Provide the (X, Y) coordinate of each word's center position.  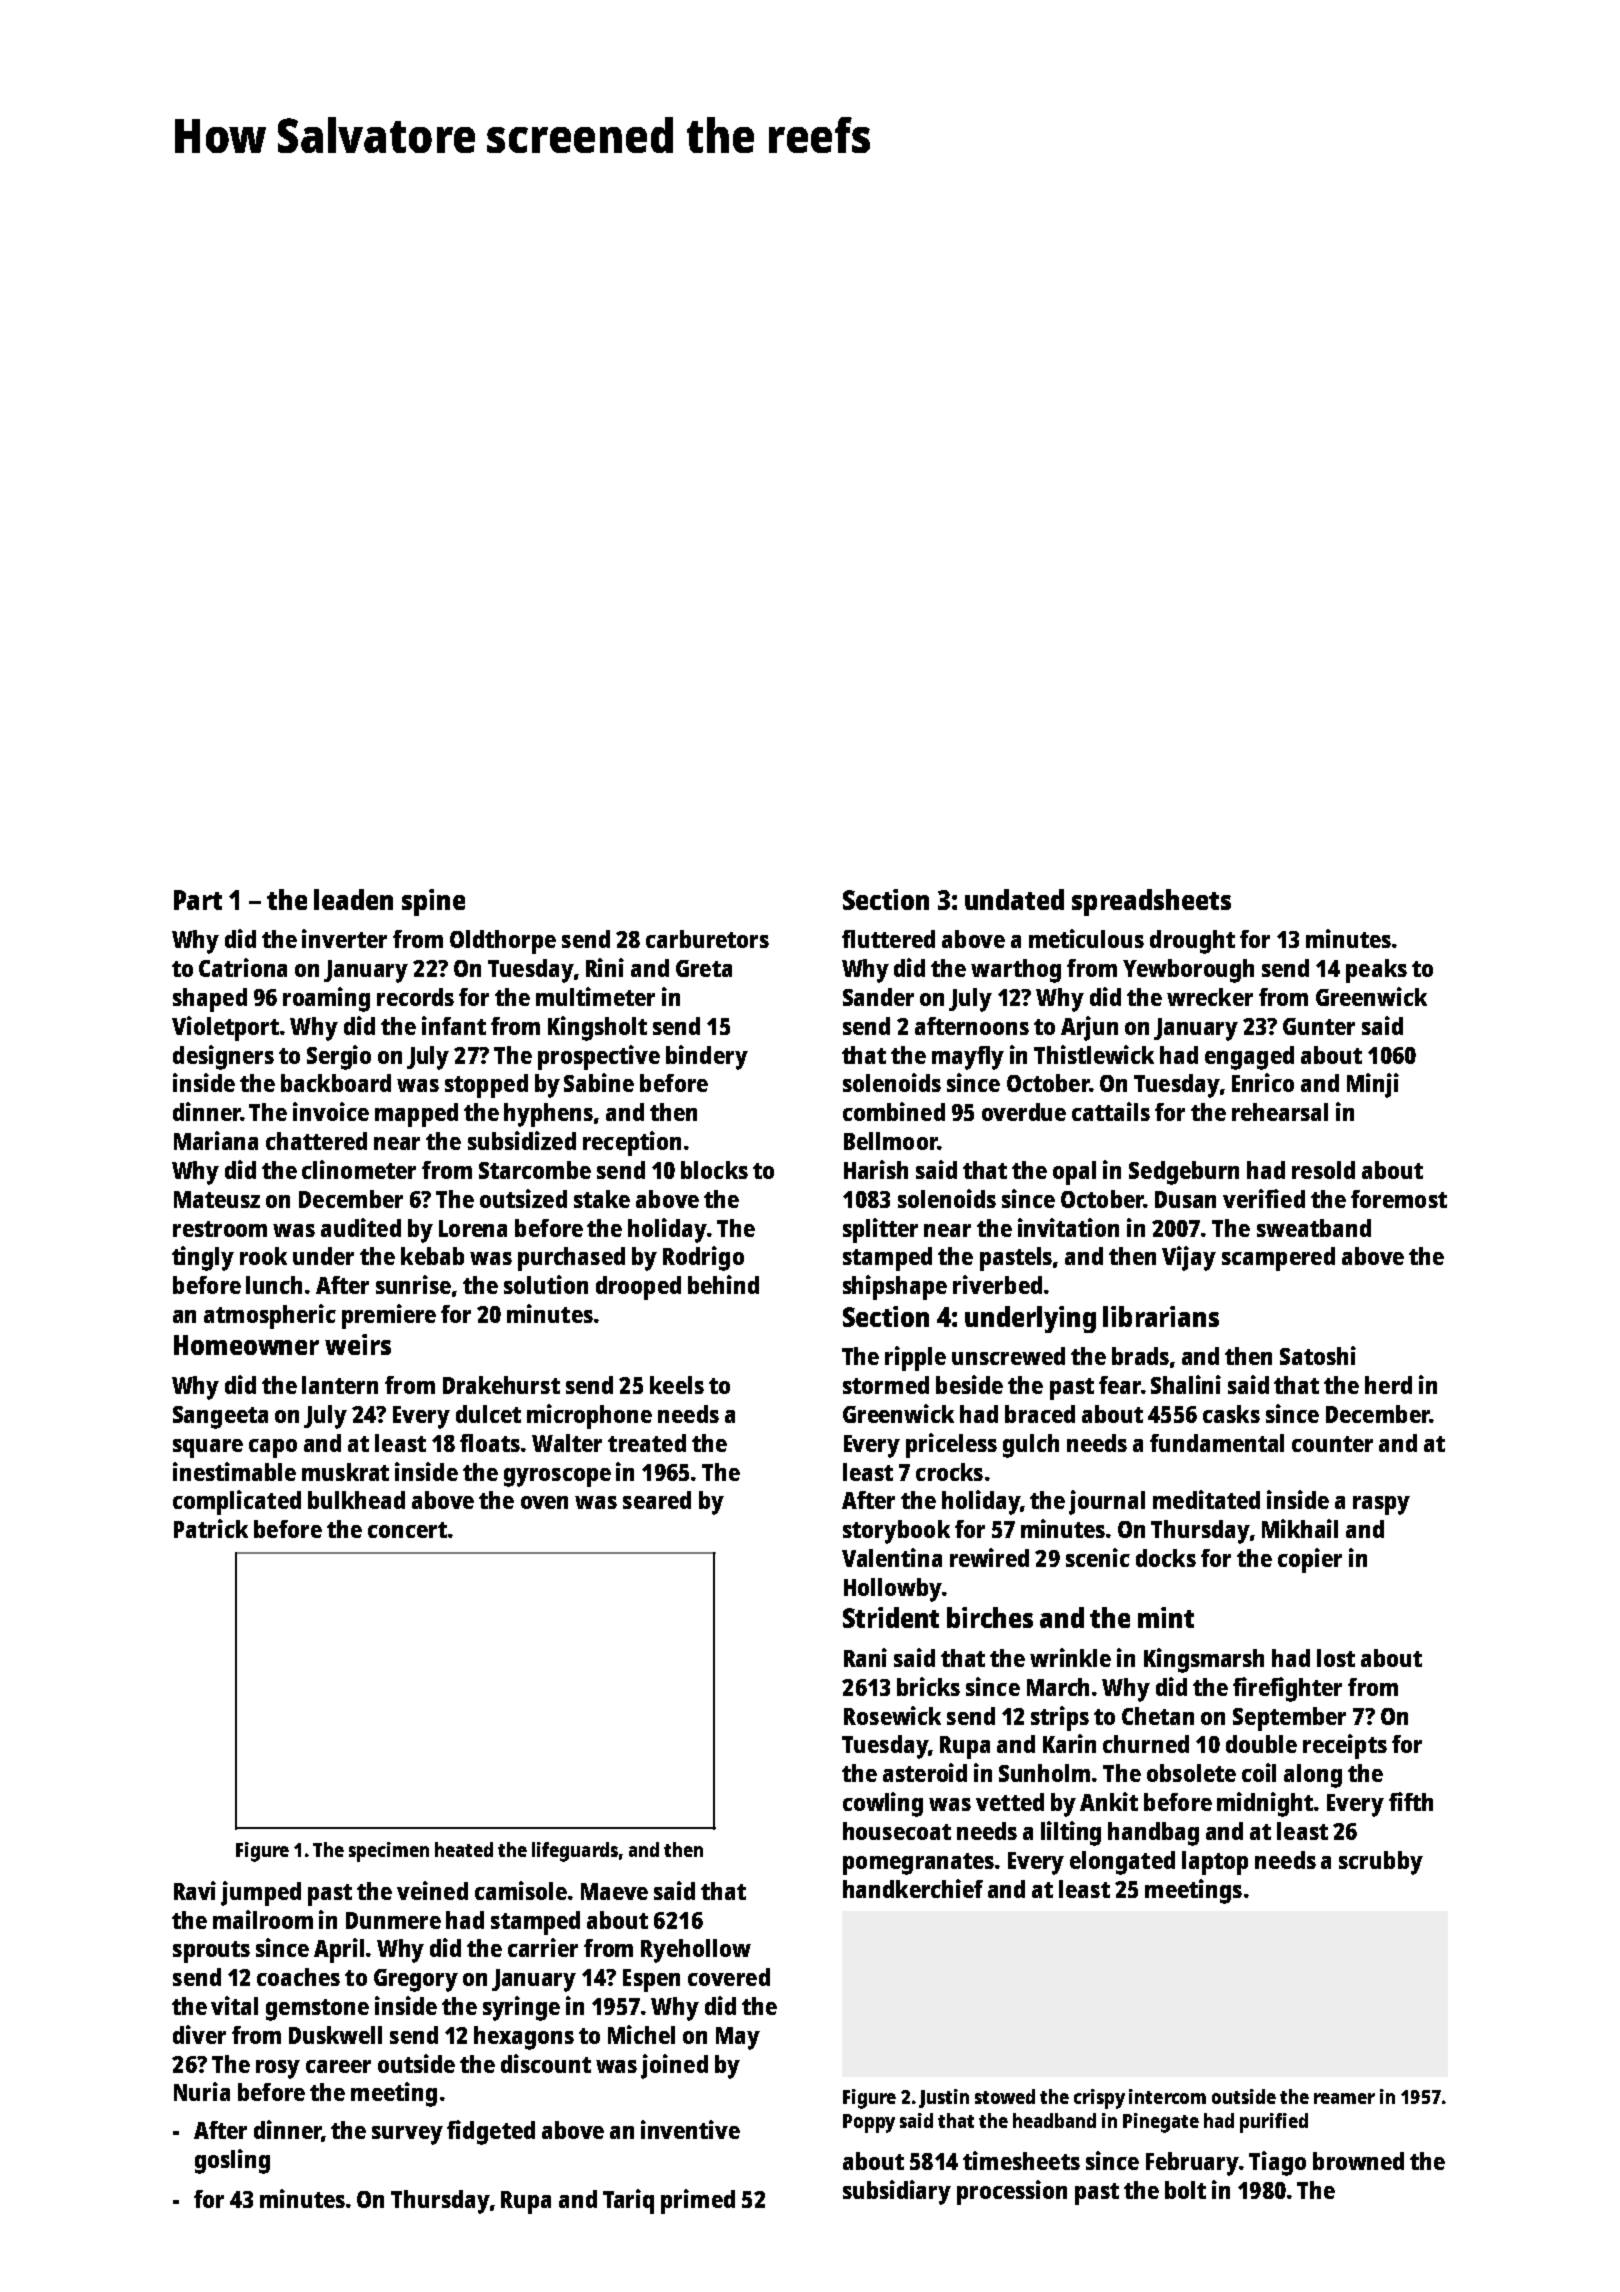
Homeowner (246, 1345)
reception (632, 1143)
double (1261, 1744)
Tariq (628, 2201)
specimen (389, 1852)
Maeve (614, 1891)
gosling (232, 2161)
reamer (1344, 2098)
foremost (1399, 1199)
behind (723, 1284)
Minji (1373, 1085)
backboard (336, 1083)
